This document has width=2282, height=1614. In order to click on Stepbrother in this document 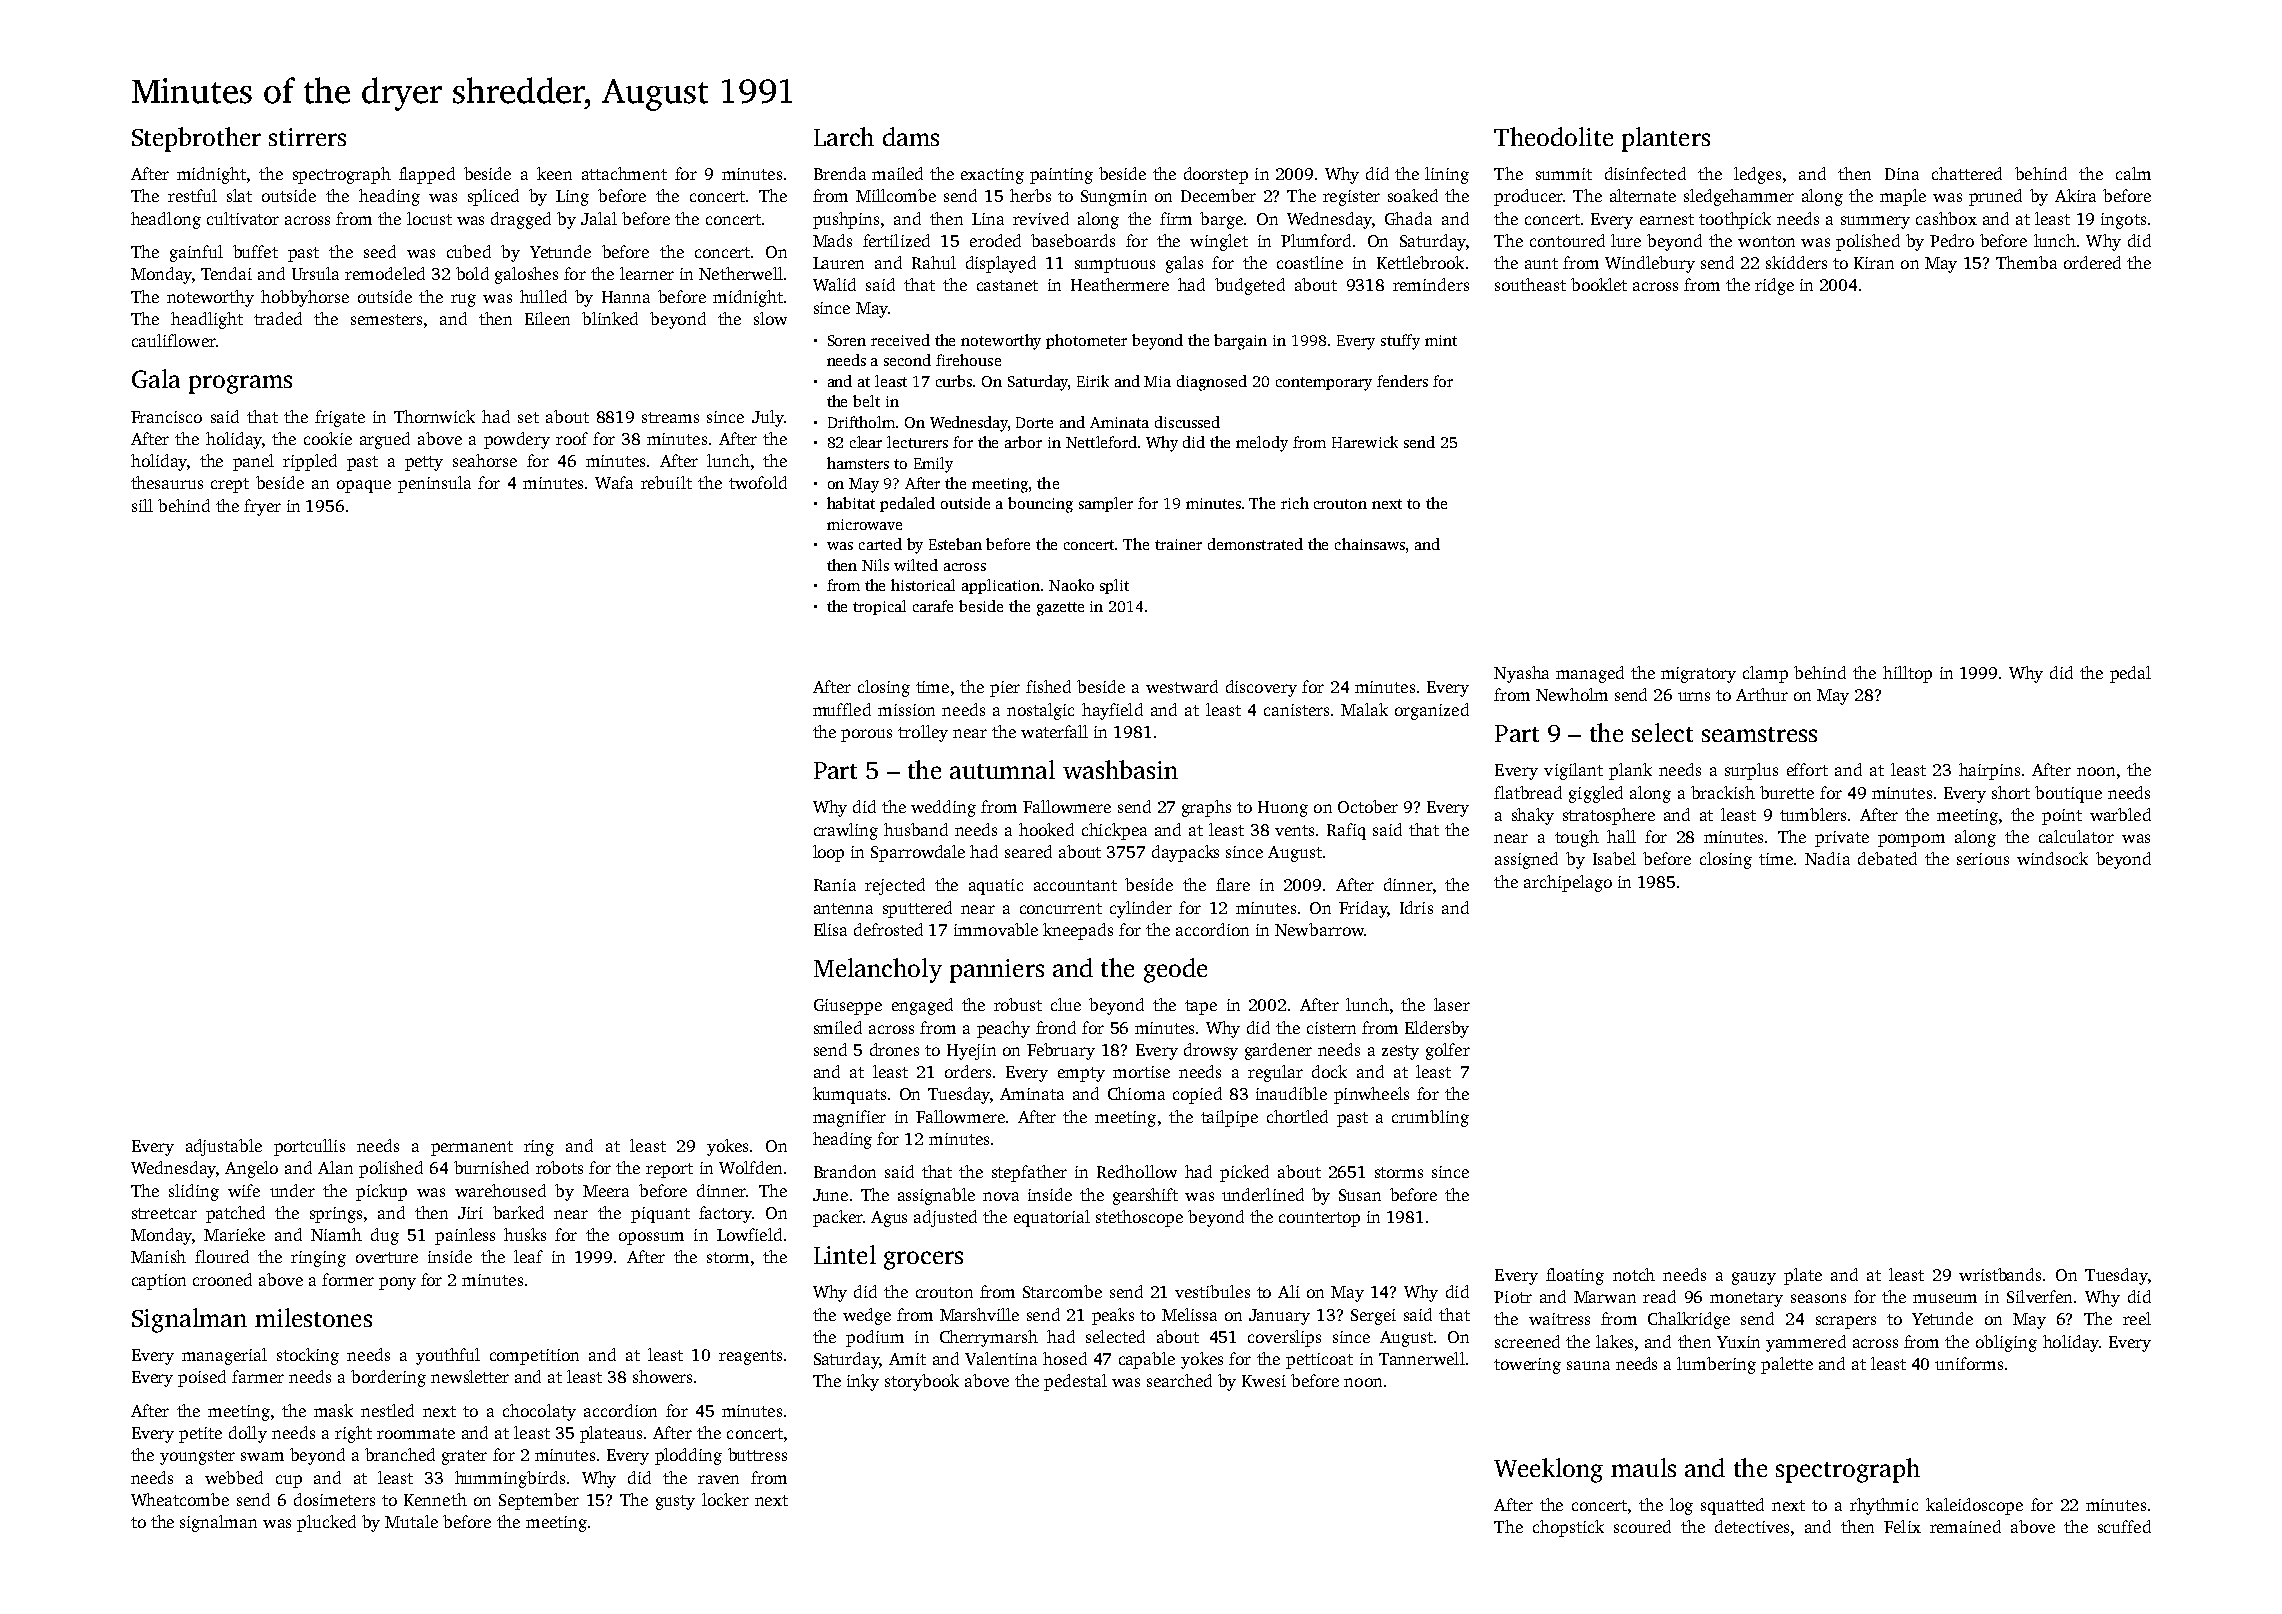, I will do `click(196, 139)`.
